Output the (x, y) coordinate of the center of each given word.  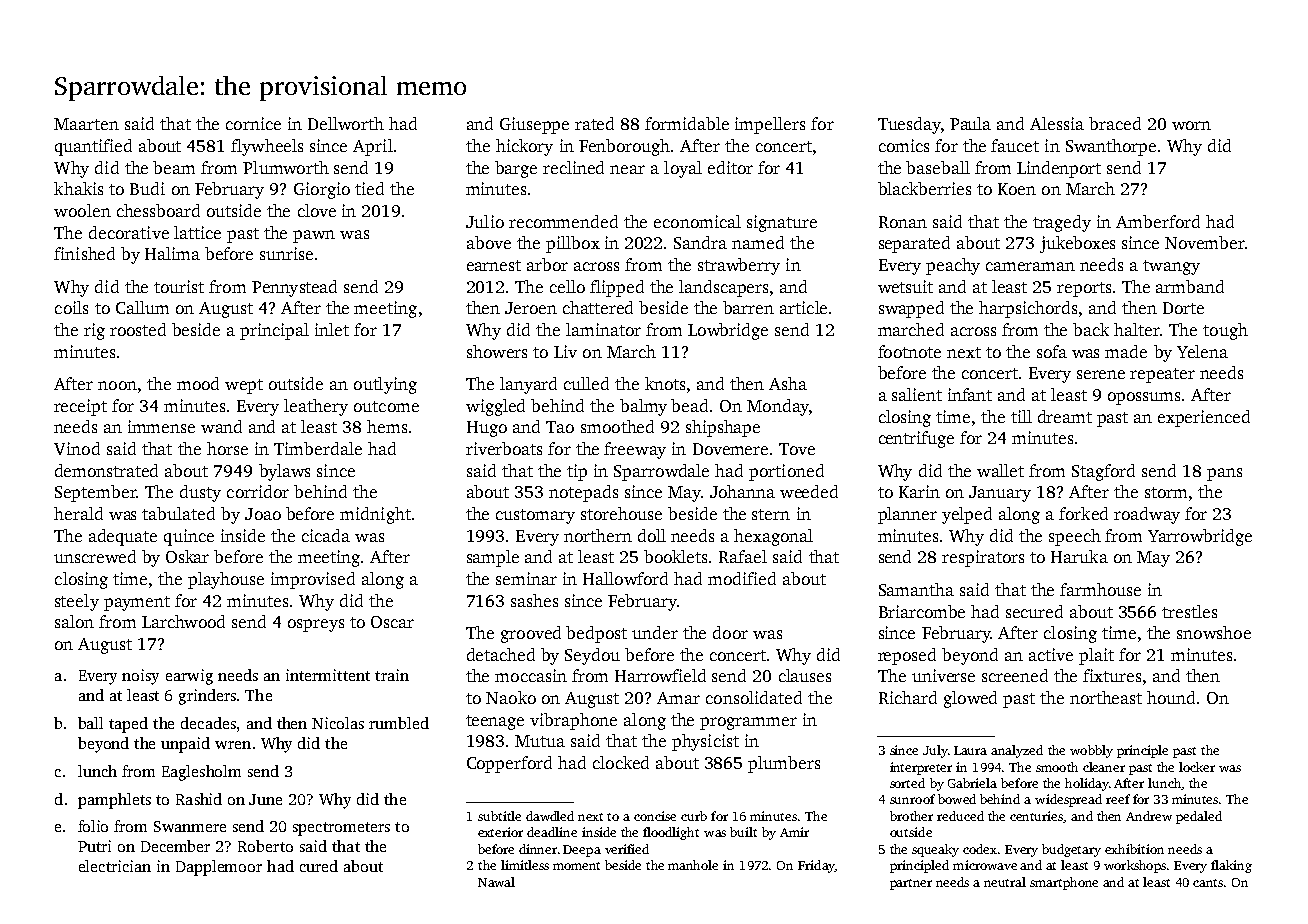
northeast (1106, 697)
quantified (93, 147)
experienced (1204, 418)
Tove (797, 449)
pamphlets (114, 801)
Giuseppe (534, 125)
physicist (705, 742)
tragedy (1062, 223)
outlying (385, 385)
